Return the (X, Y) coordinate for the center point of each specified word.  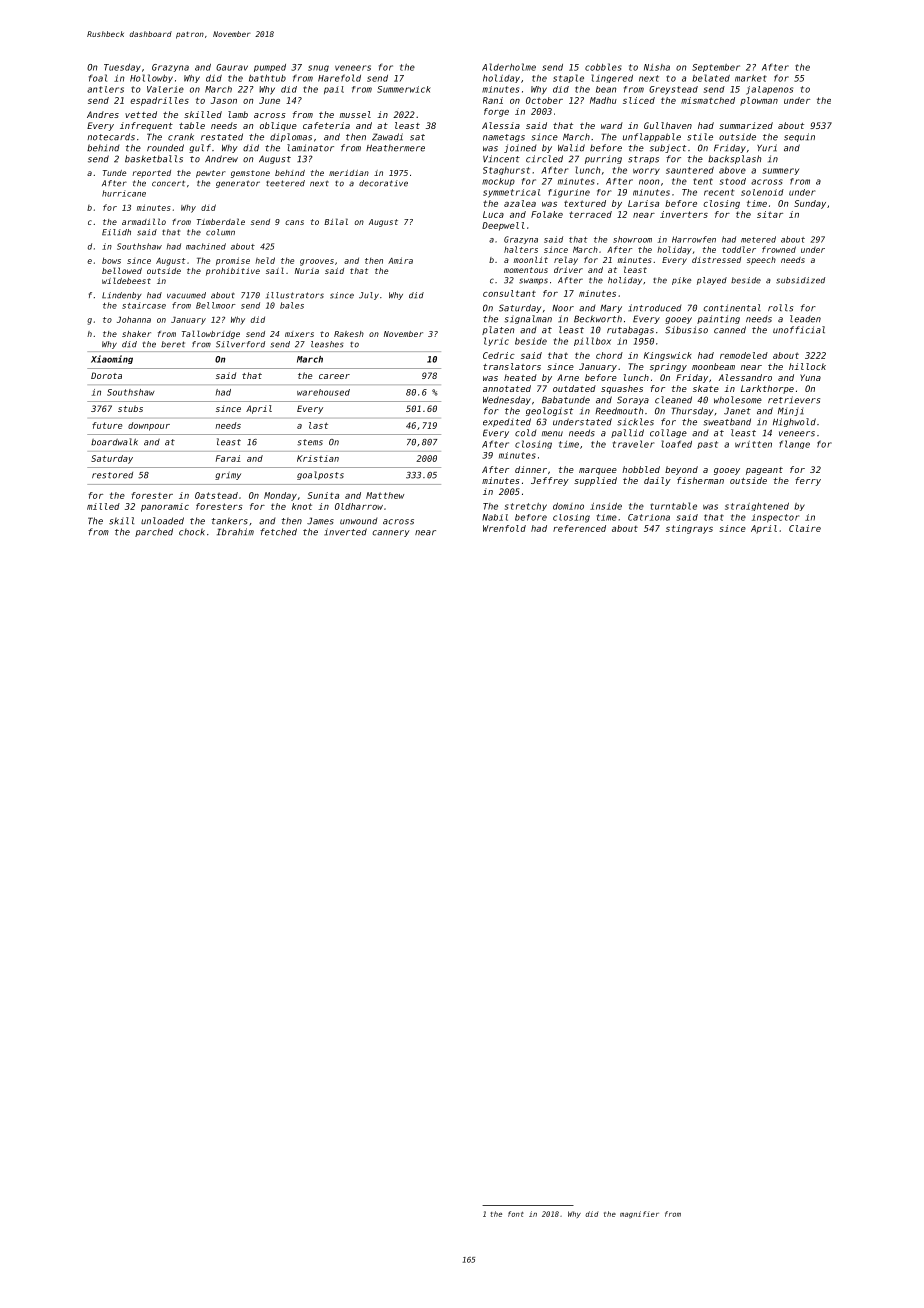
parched (154, 532)
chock (192, 532)
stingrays (689, 529)
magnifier (639, 1214)
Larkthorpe (767, 389)
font (516, 1214)
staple (568, 78)
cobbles (603, 67)
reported (151, 174)
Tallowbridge (211, 334)
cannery (391, 533)
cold (525, 433)
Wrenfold (504, 528)
